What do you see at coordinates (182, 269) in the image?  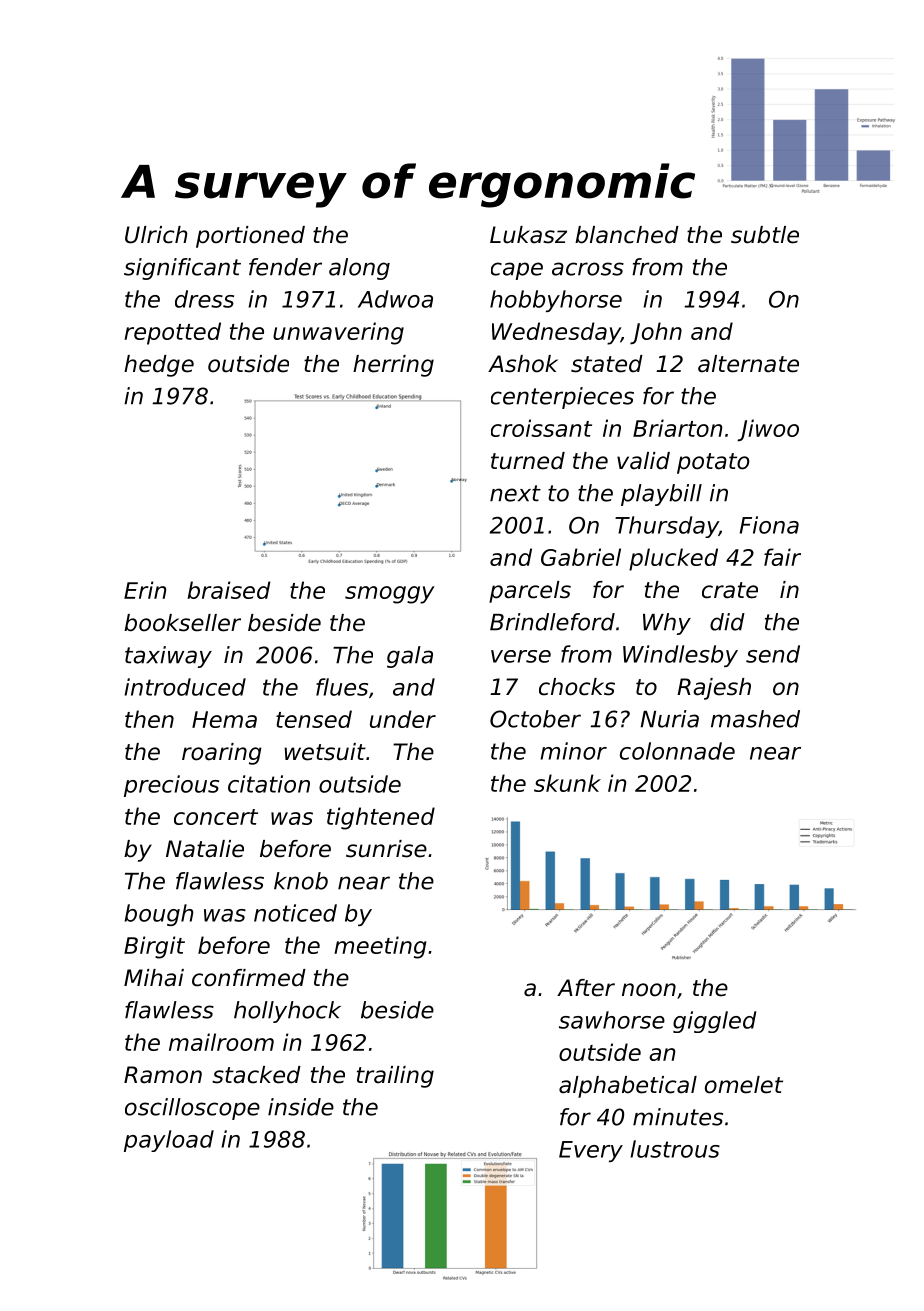 I see `significant` at bounding box center [182, 269].
